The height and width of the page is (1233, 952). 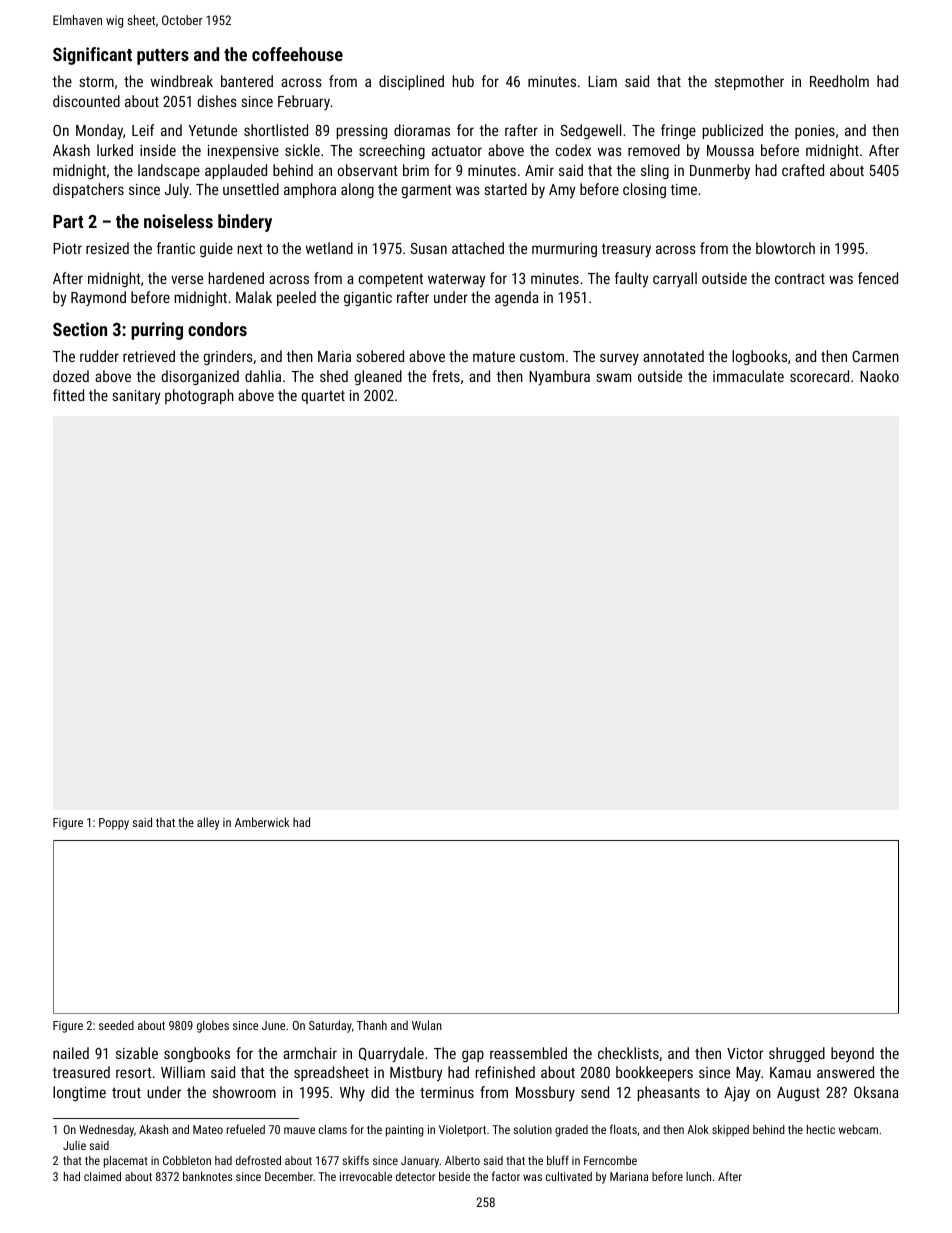 I want to click on fenced, so click(x=878, y=278).
